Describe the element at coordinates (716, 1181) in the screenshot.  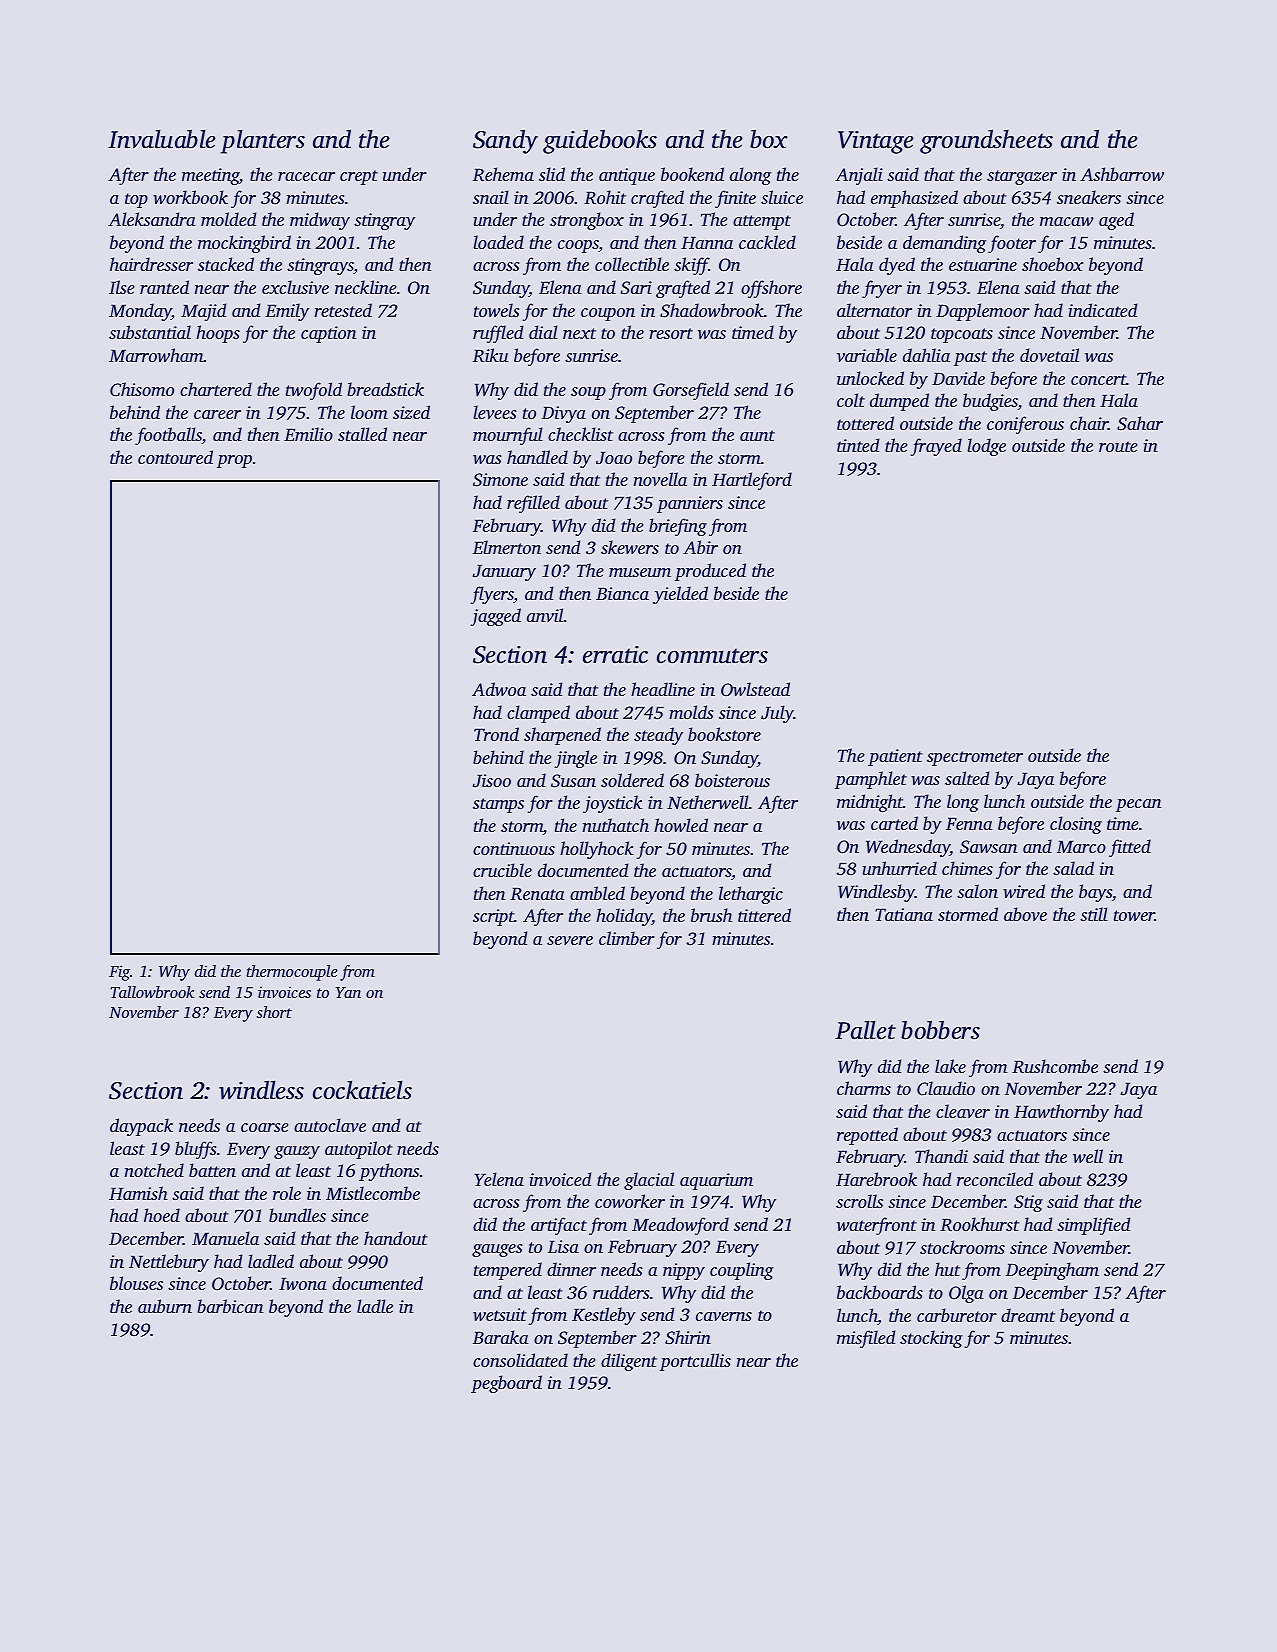
I see `aquarium` at that location.
